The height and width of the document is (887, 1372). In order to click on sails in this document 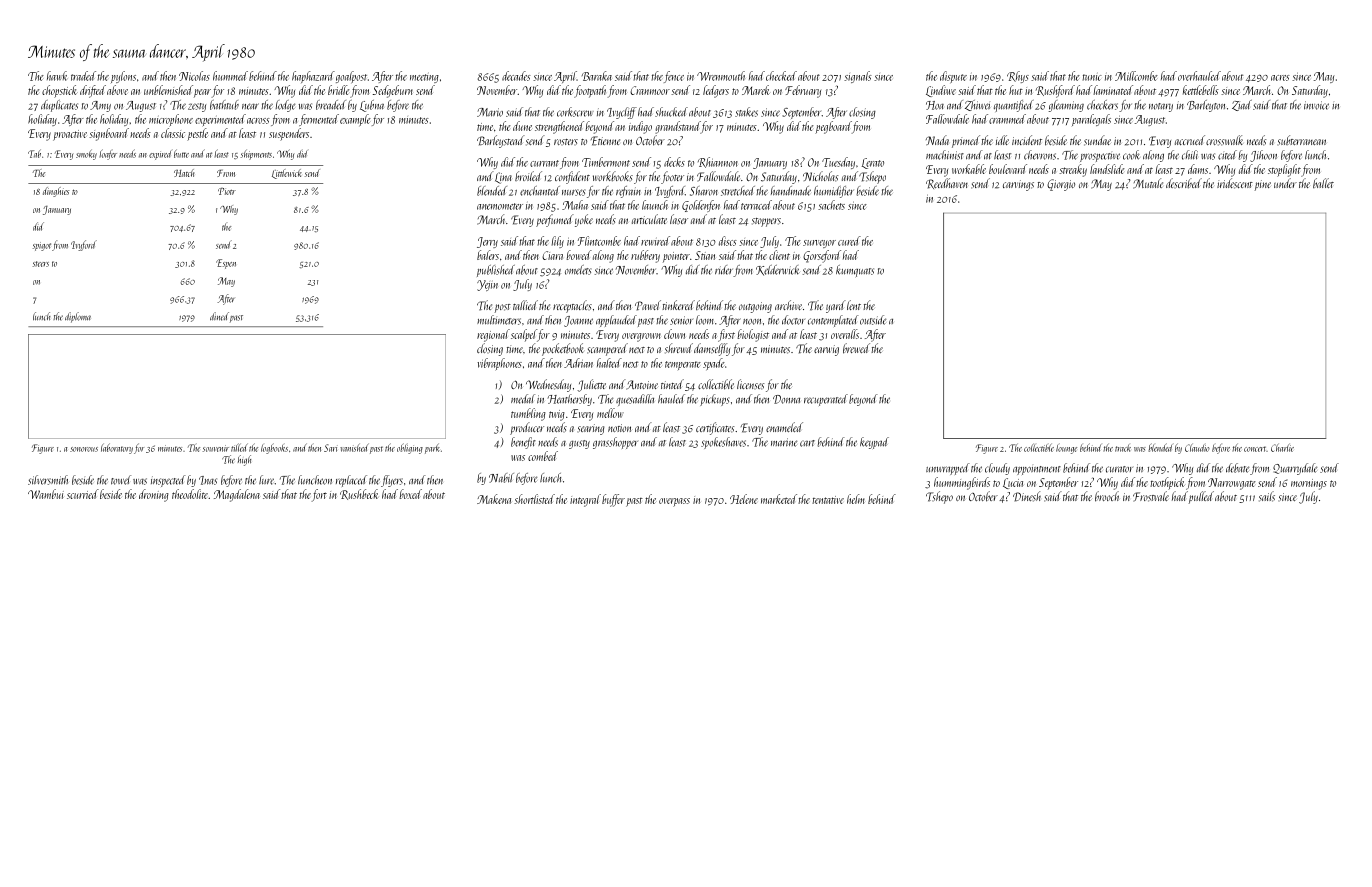, I will do `click(1267, 496)`.
